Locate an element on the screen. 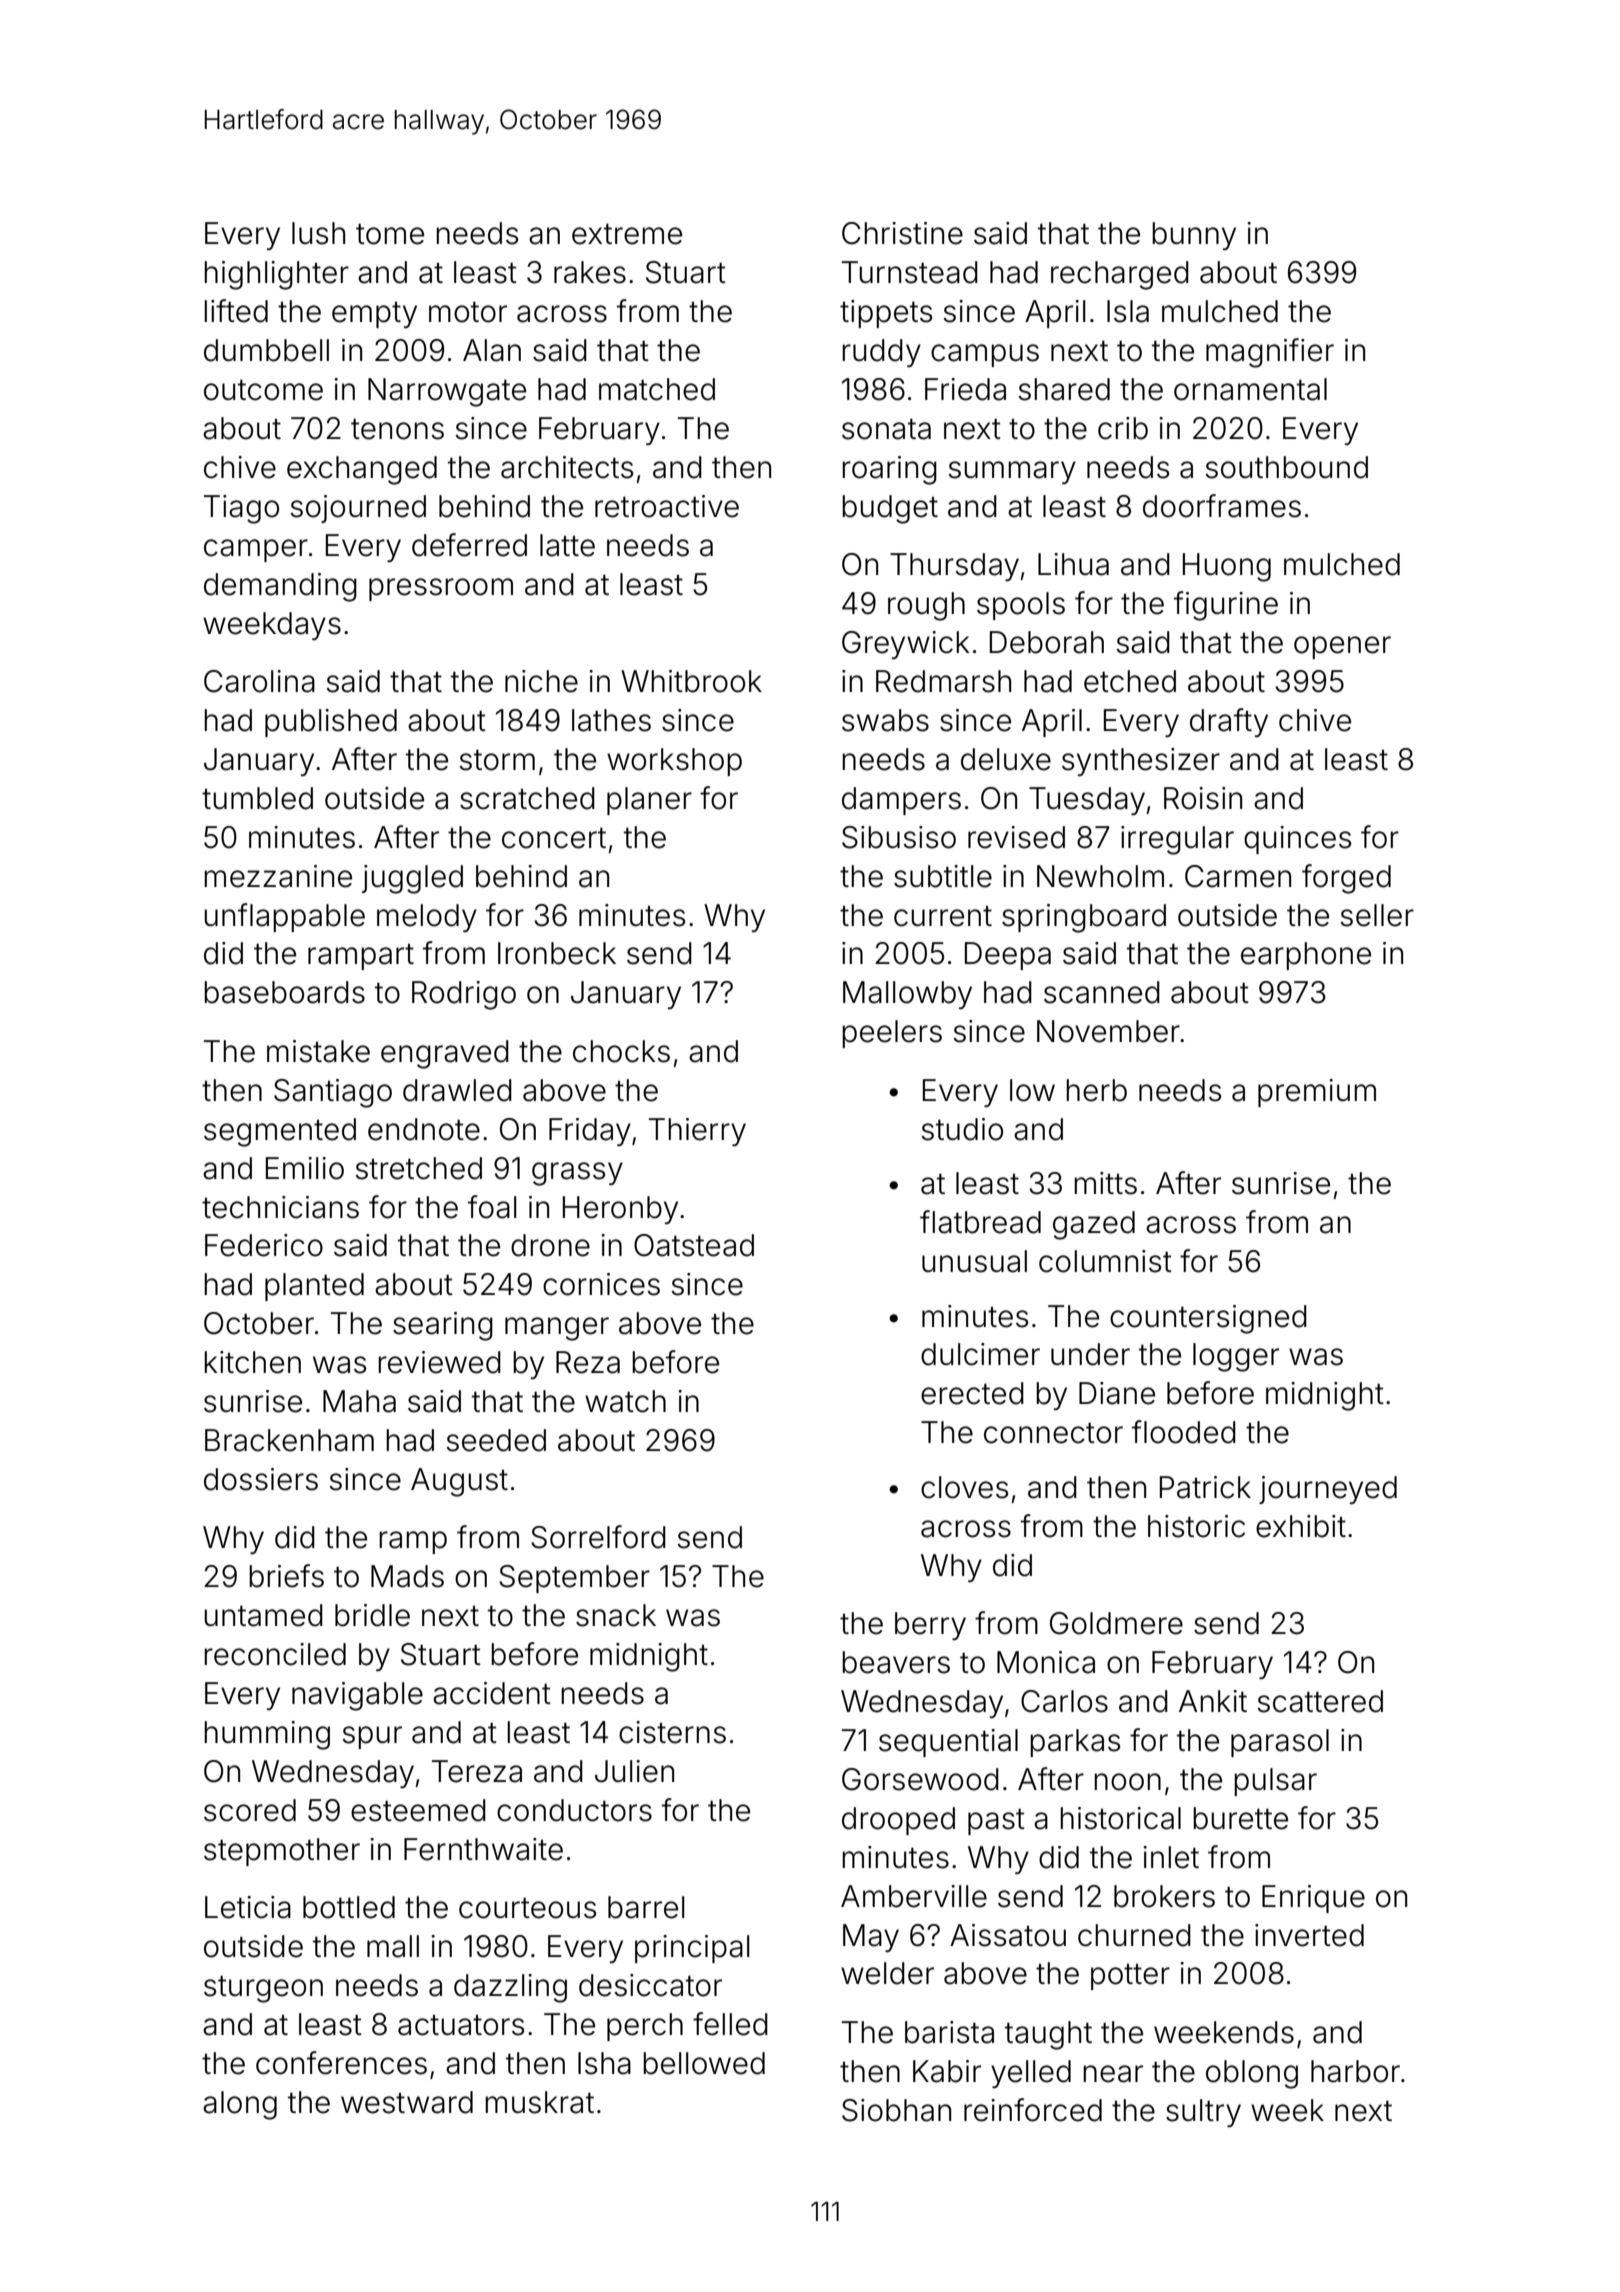 This screenshot has width=1620, height=2292. peelers is located at coordinates (892, 1034).
